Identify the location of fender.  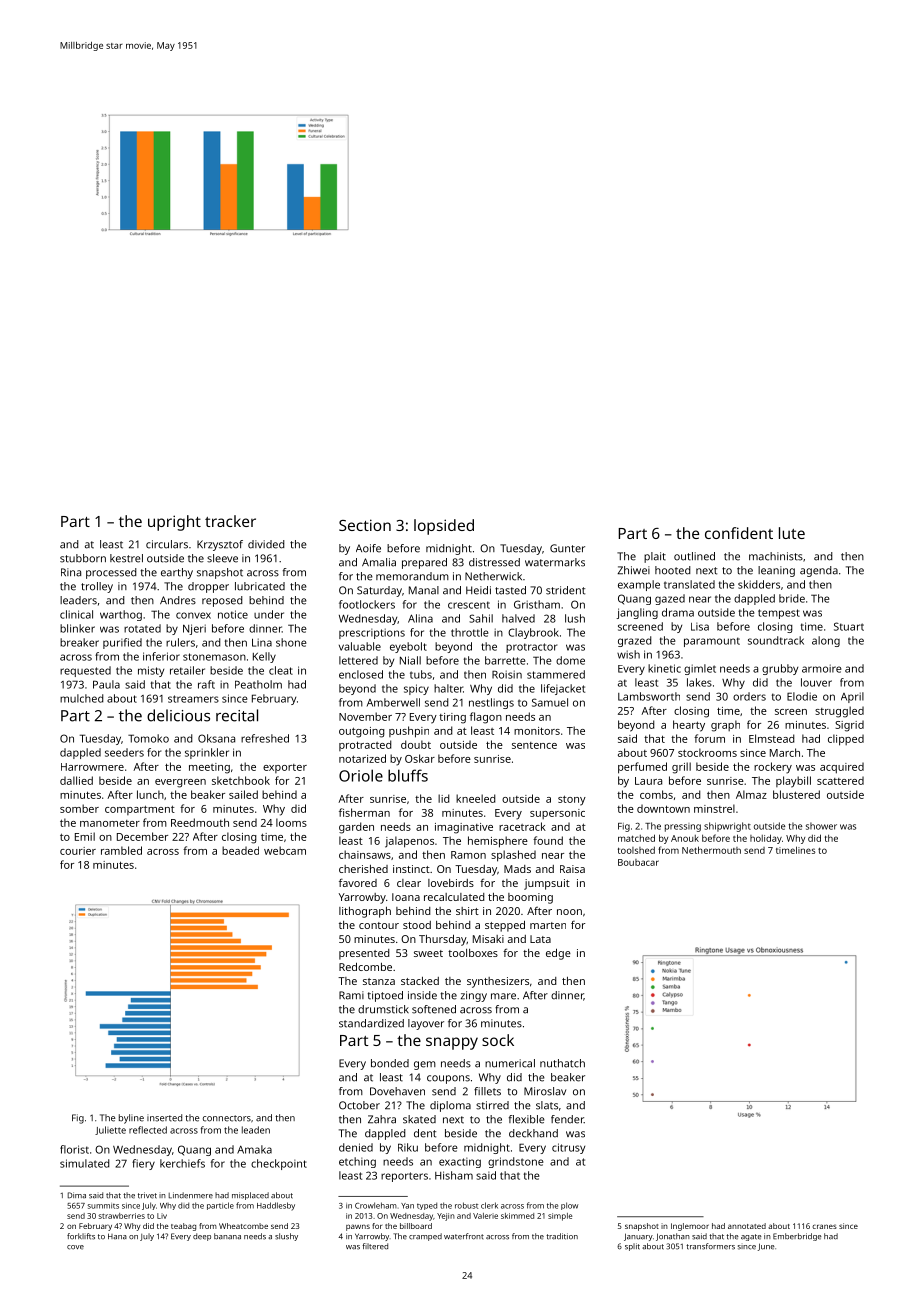
(567, 1119).
